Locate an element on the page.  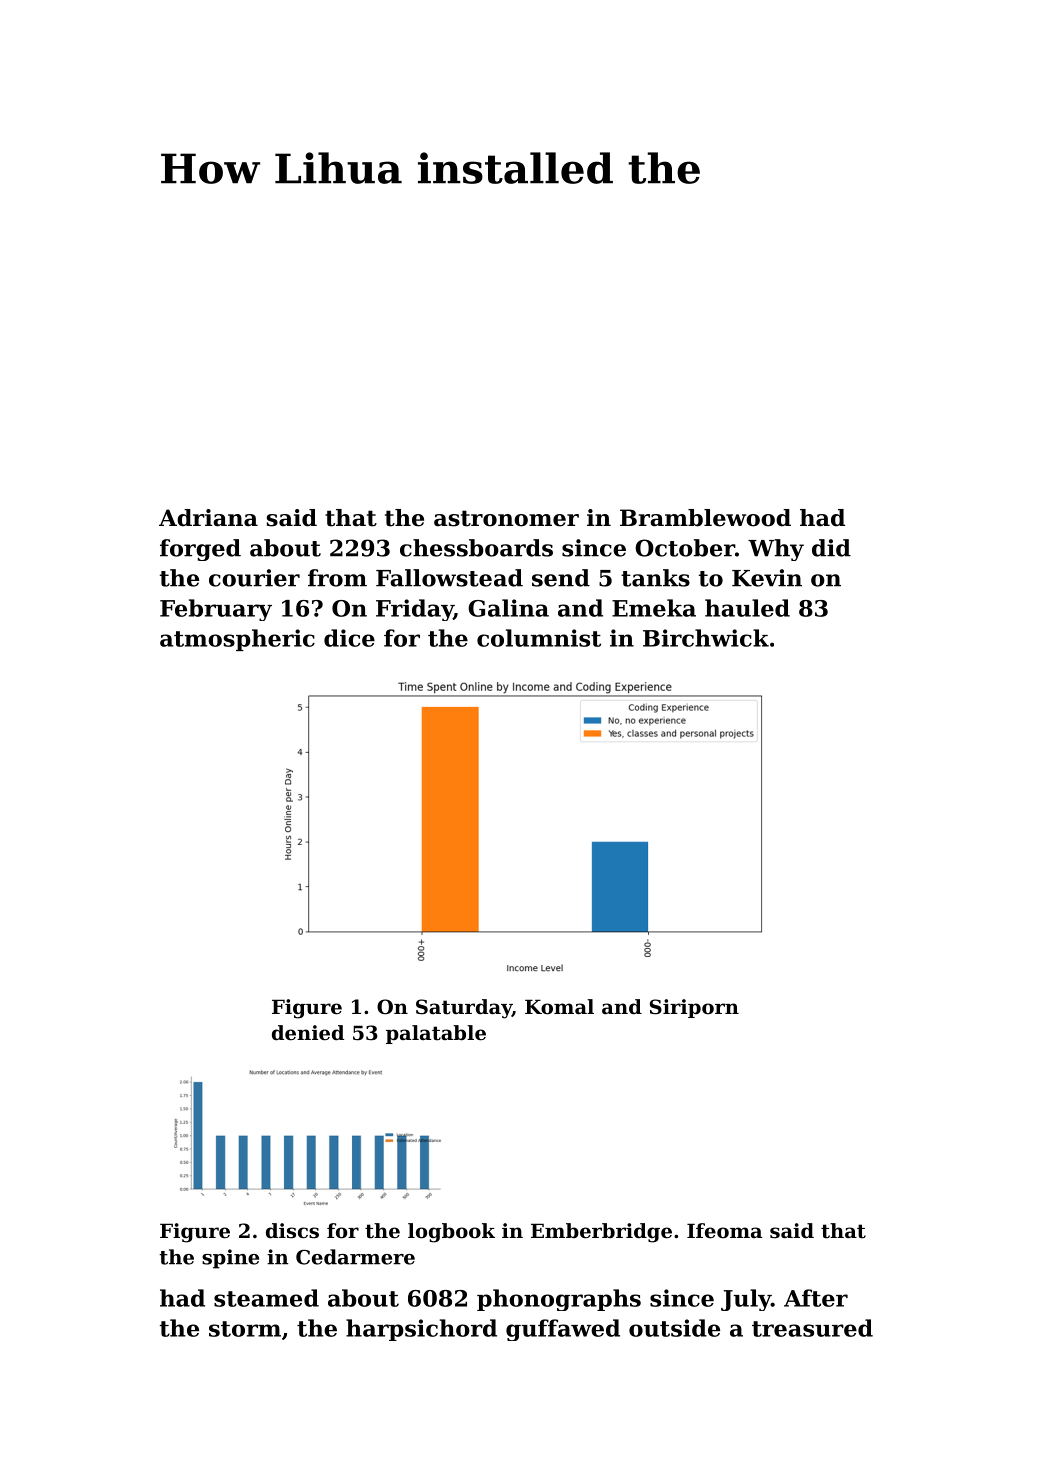
After is located at coordinates (816, 1298).
